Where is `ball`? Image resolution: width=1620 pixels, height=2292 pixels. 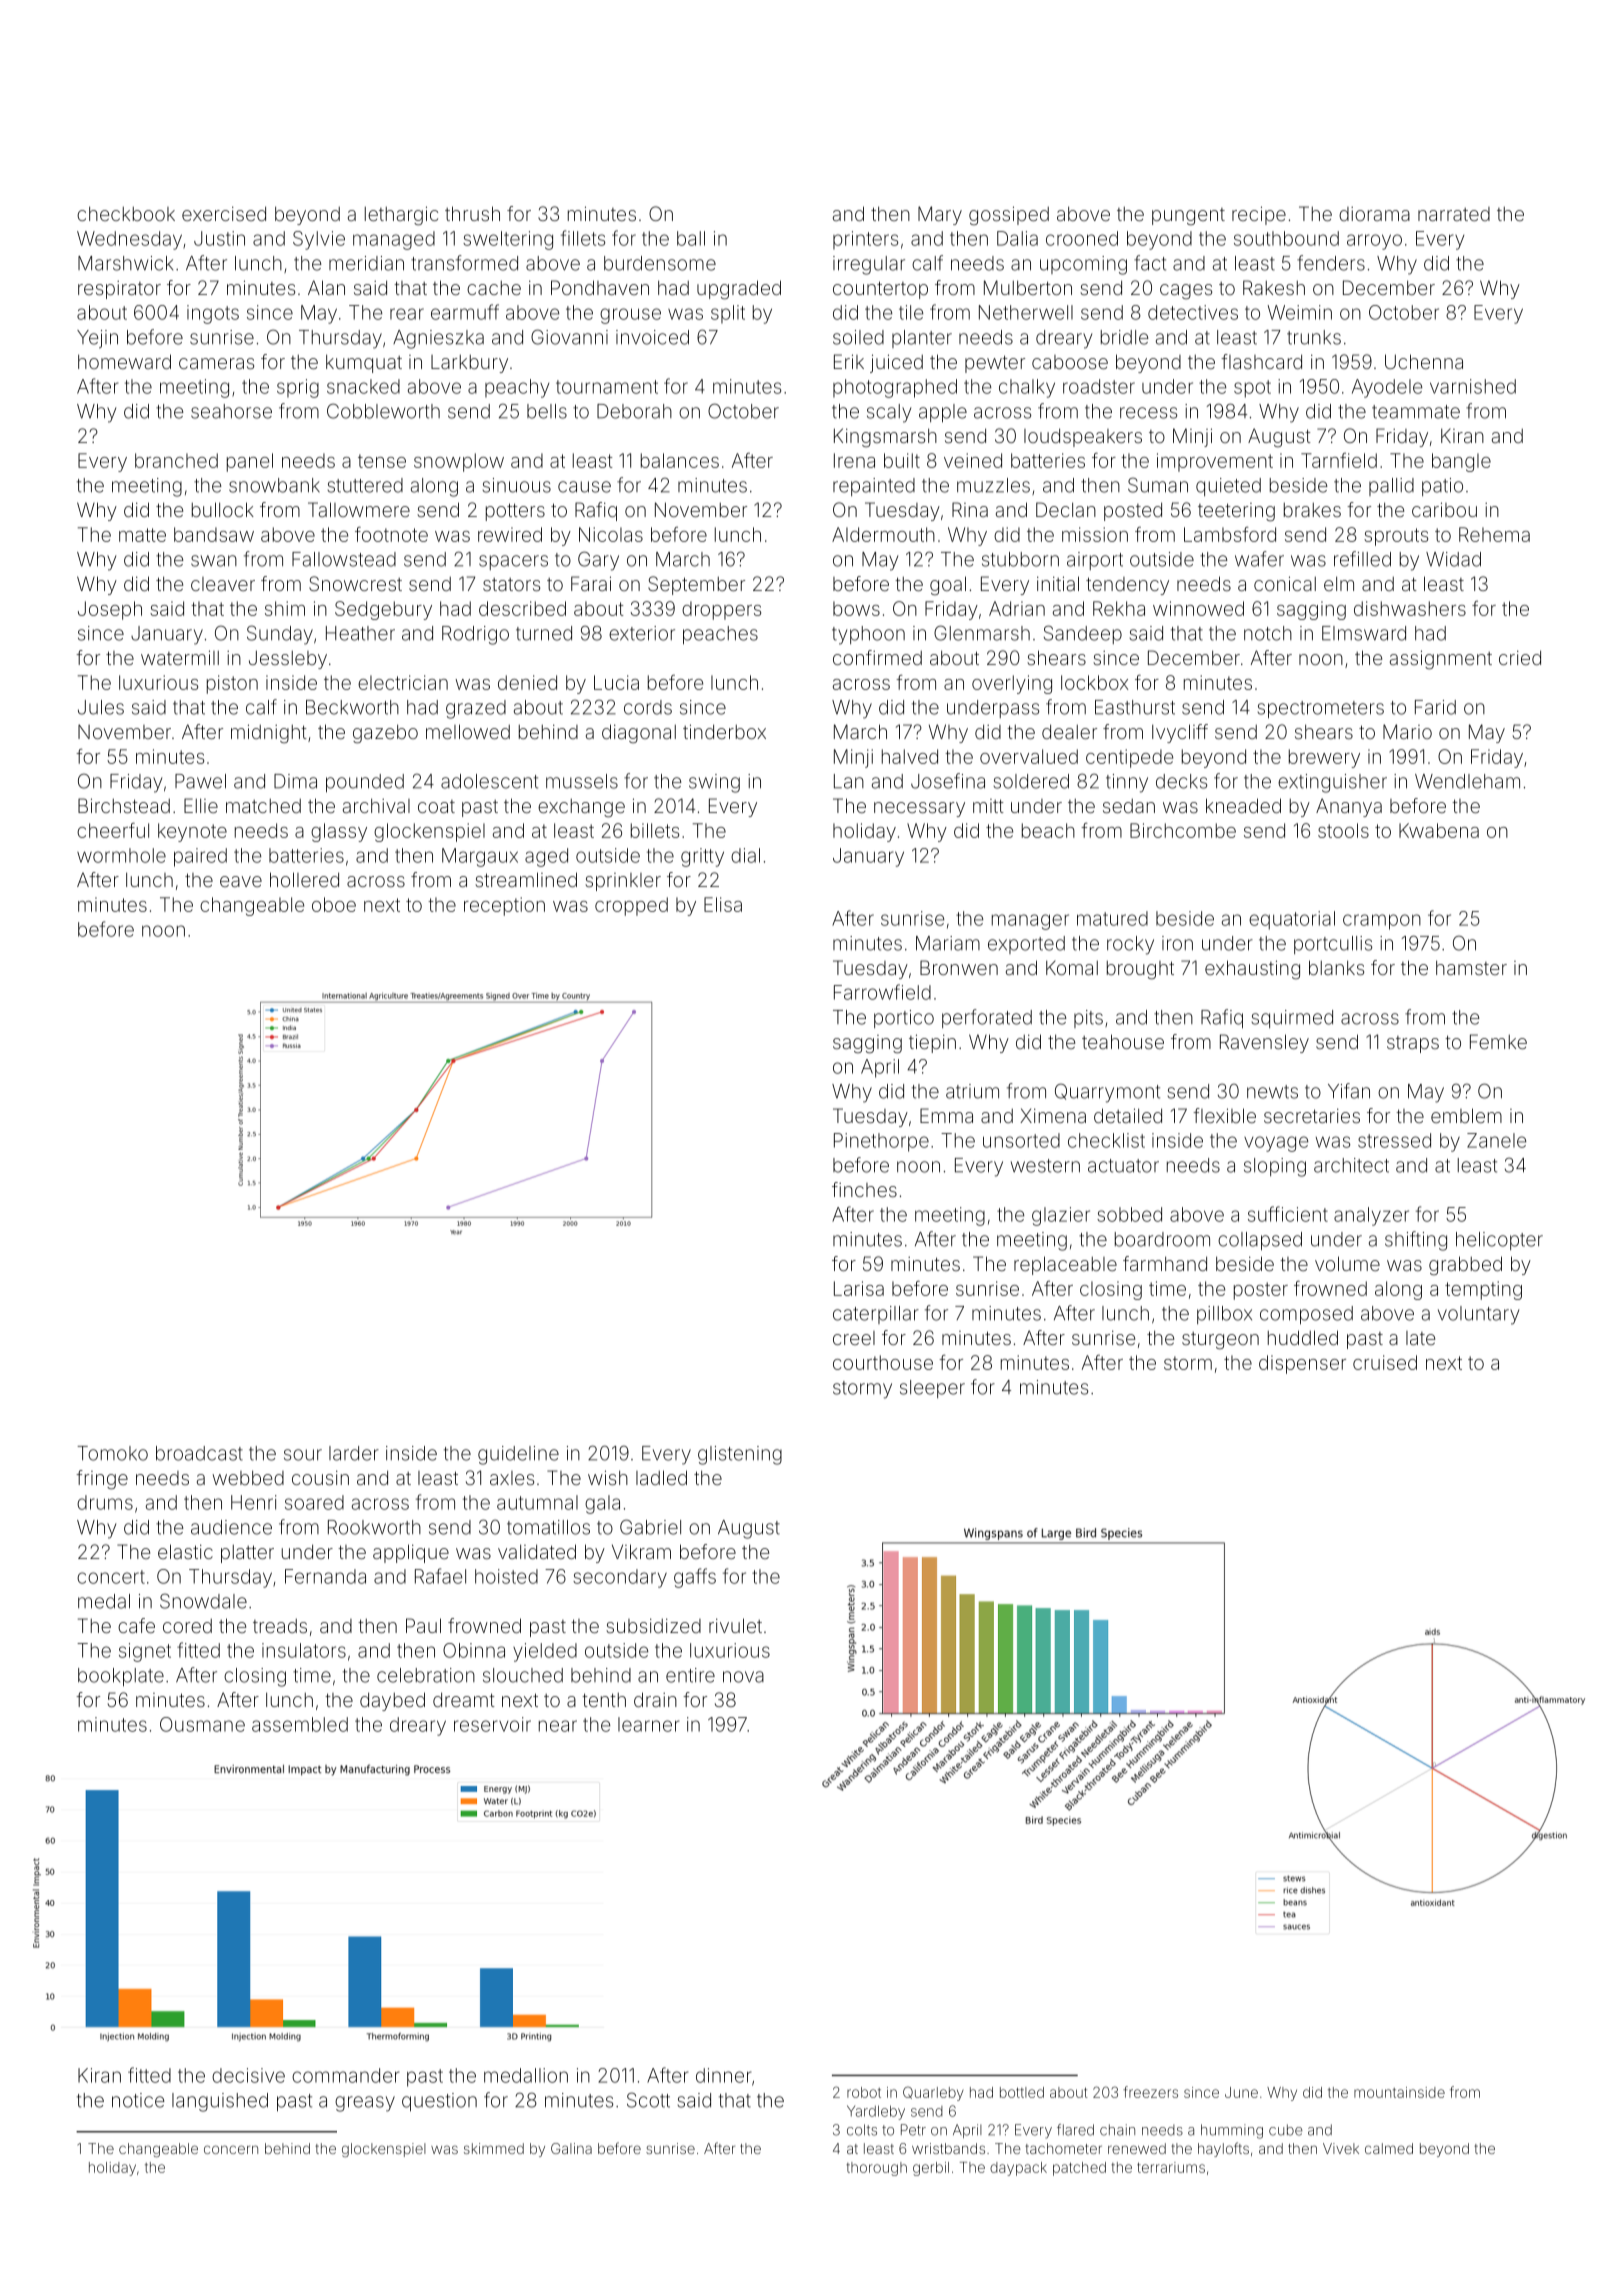 ball is located at coordinates (691, 238).
